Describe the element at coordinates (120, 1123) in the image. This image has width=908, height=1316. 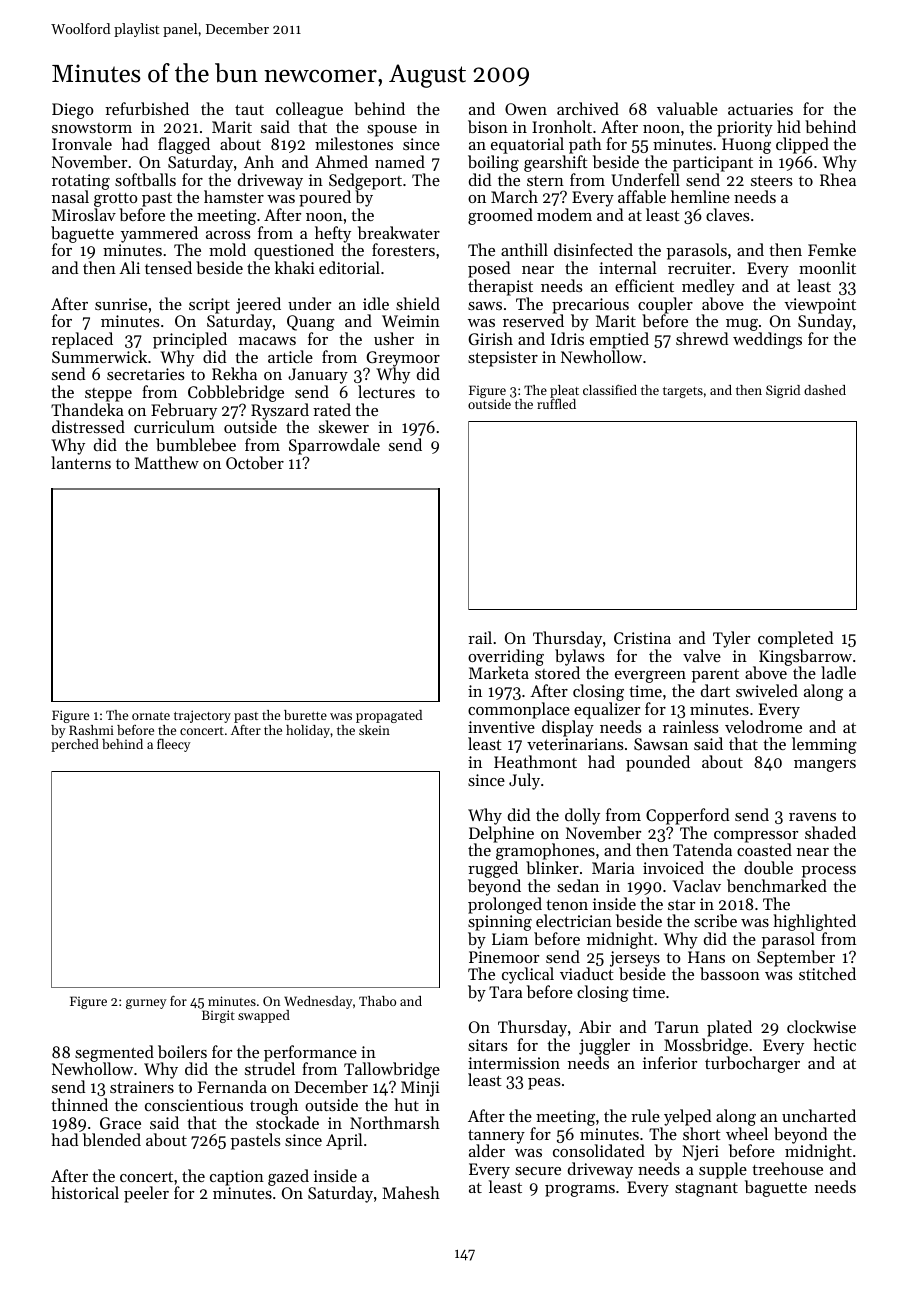
I see `Grace` at that location.
